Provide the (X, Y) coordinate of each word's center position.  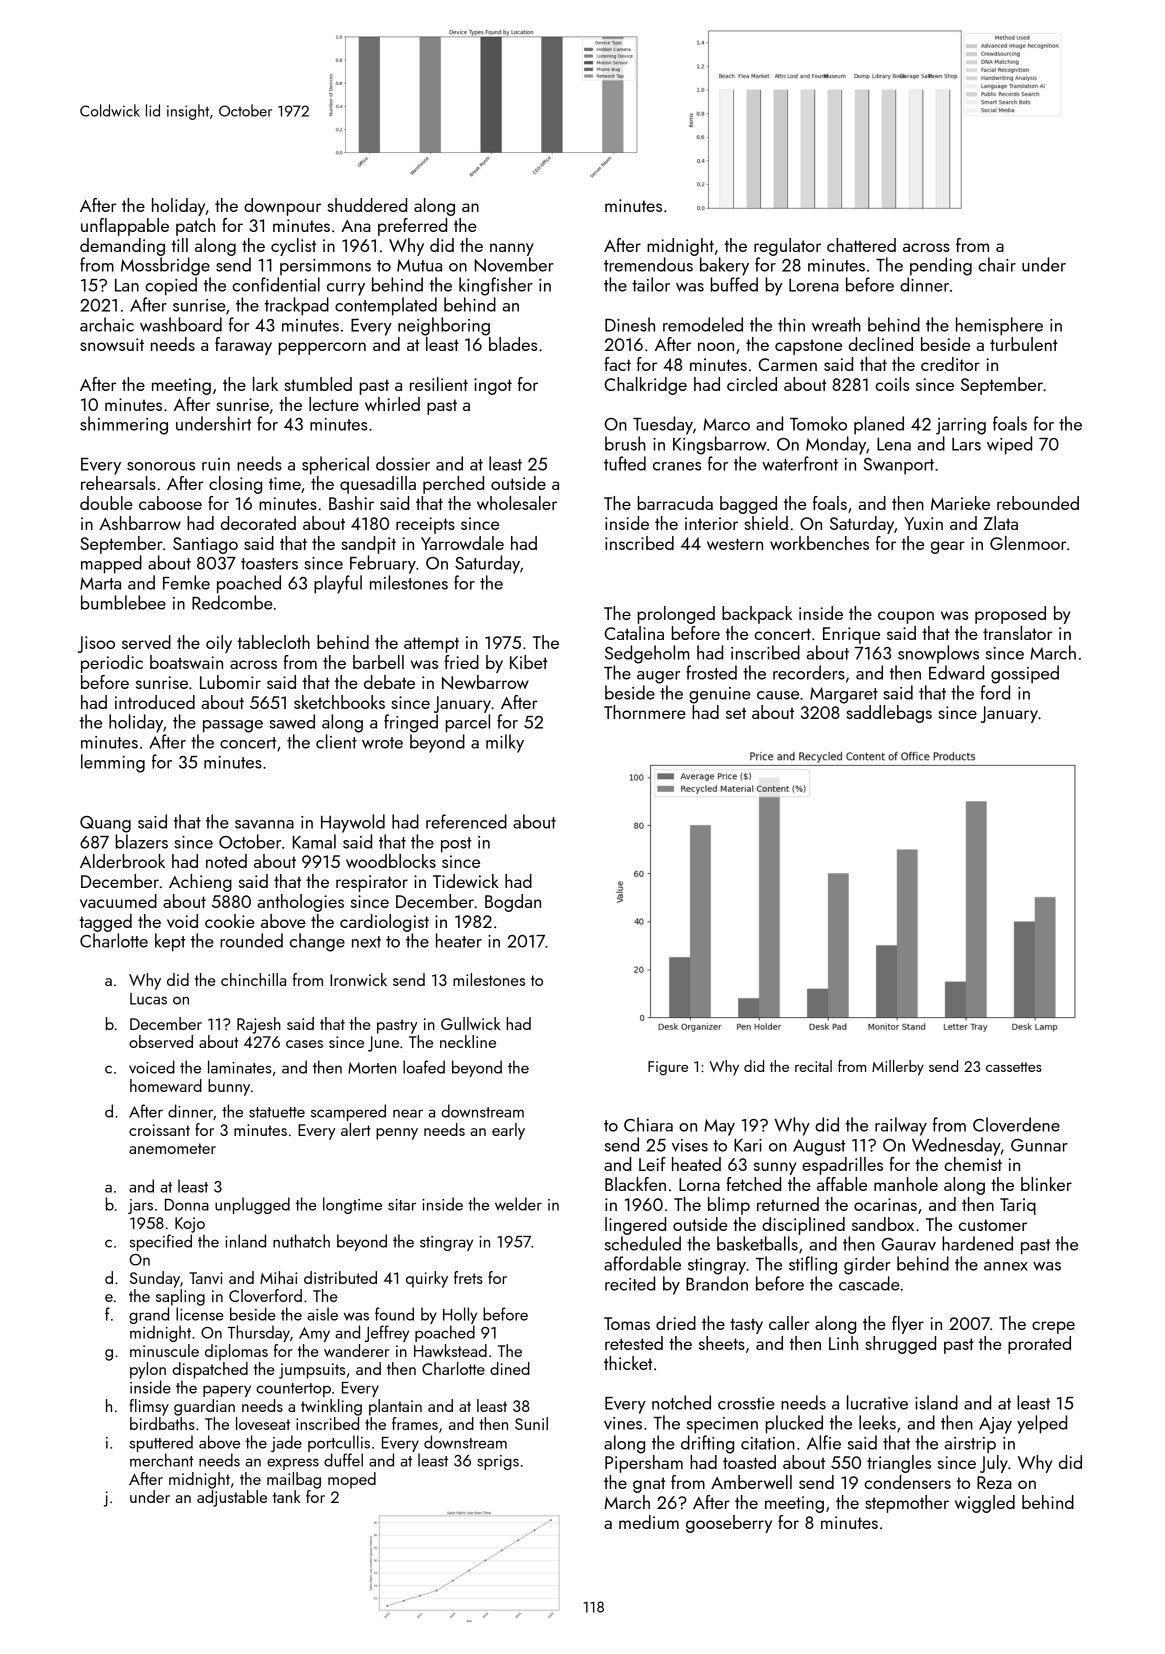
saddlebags (889, 714)
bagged (748, 505)
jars (140, 1206)
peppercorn (322, 348)
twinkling (331, 1407)
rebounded (1038, 503)
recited (630, 1283)
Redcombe (232, 602)
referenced (466, 821)
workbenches (819, 543)
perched (453, 485)
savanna (264, 824)
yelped (1042, 1424)
